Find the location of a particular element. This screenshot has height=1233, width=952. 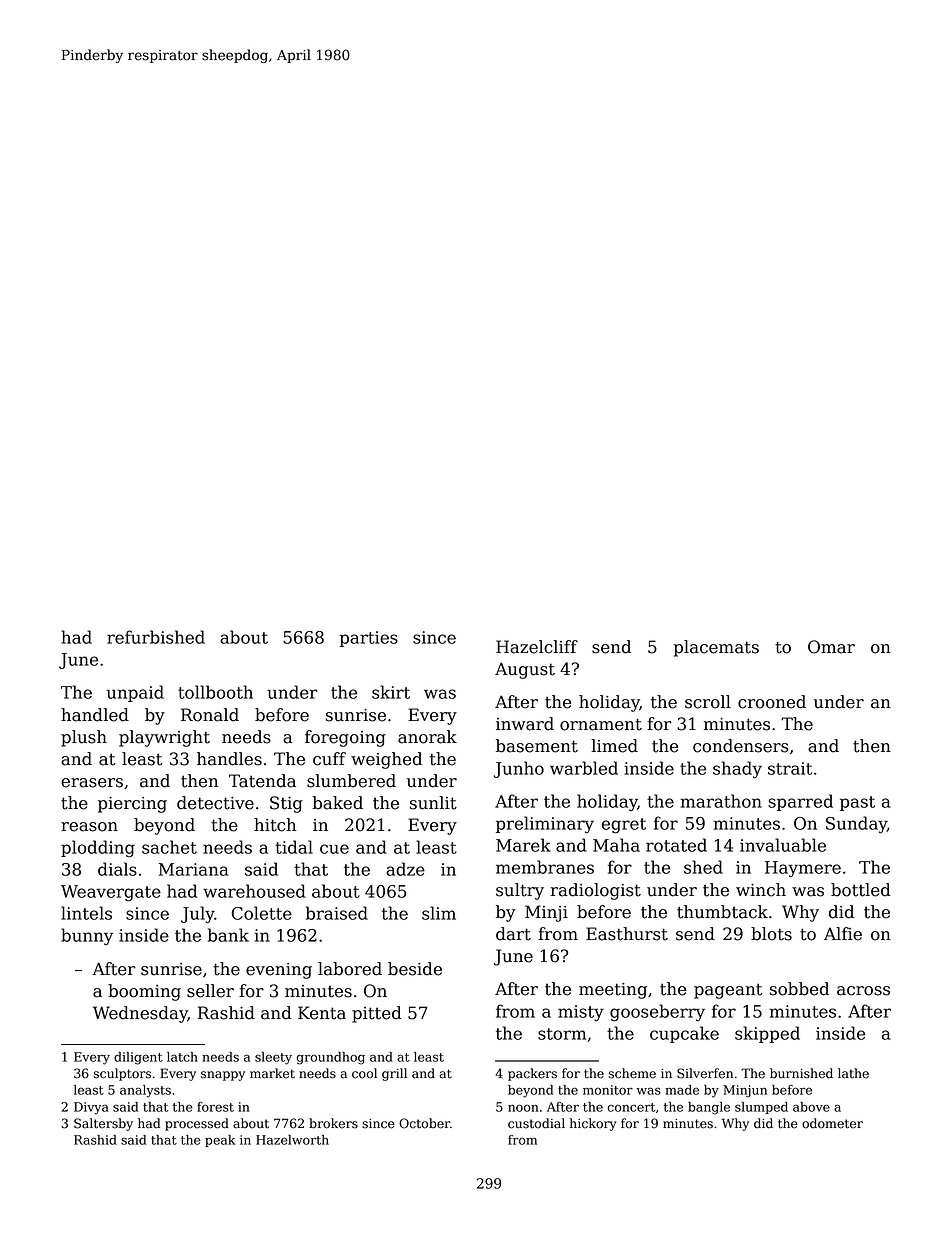

slim is located at coordinates (439, 913).
